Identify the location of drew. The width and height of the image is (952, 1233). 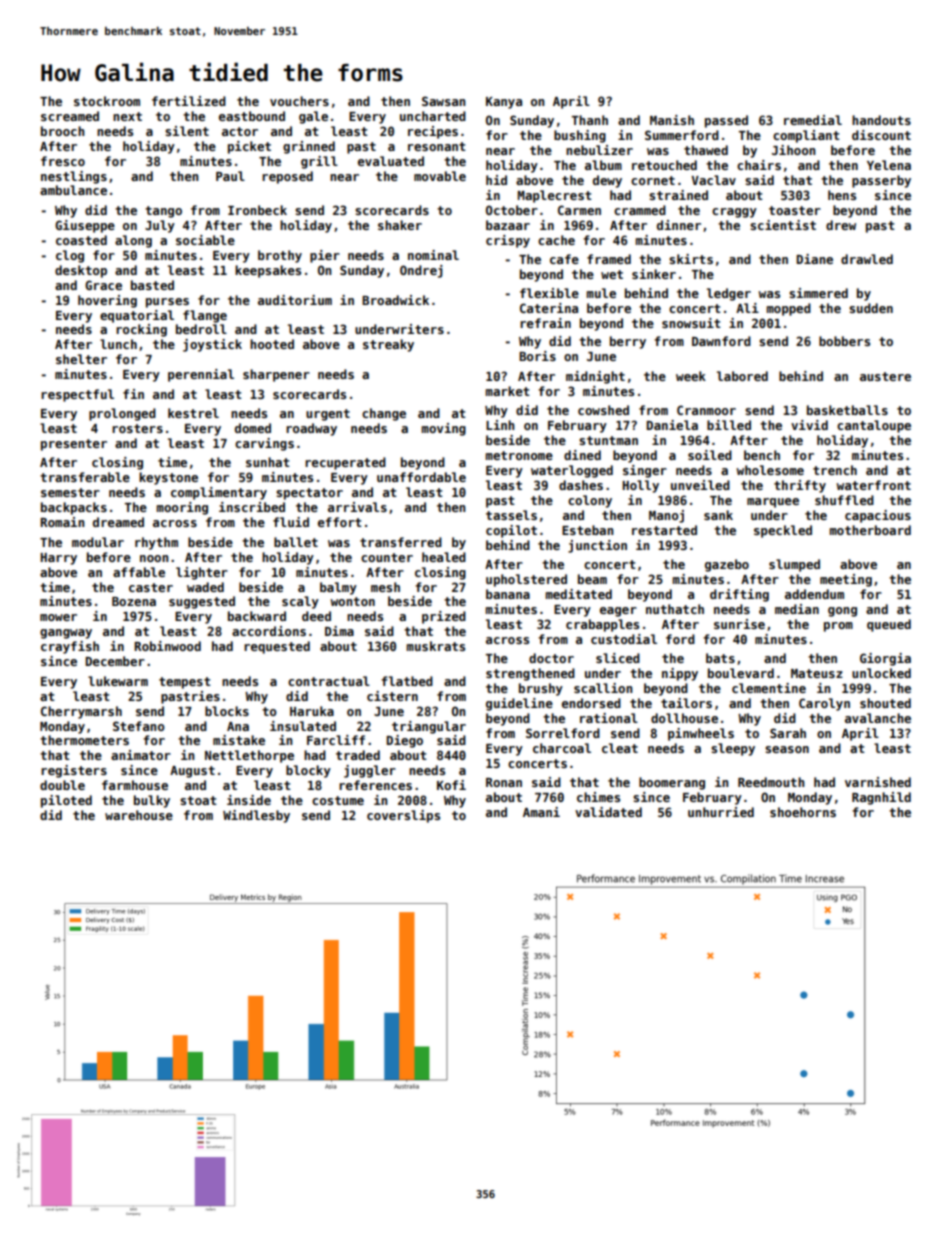
(841, 225).
